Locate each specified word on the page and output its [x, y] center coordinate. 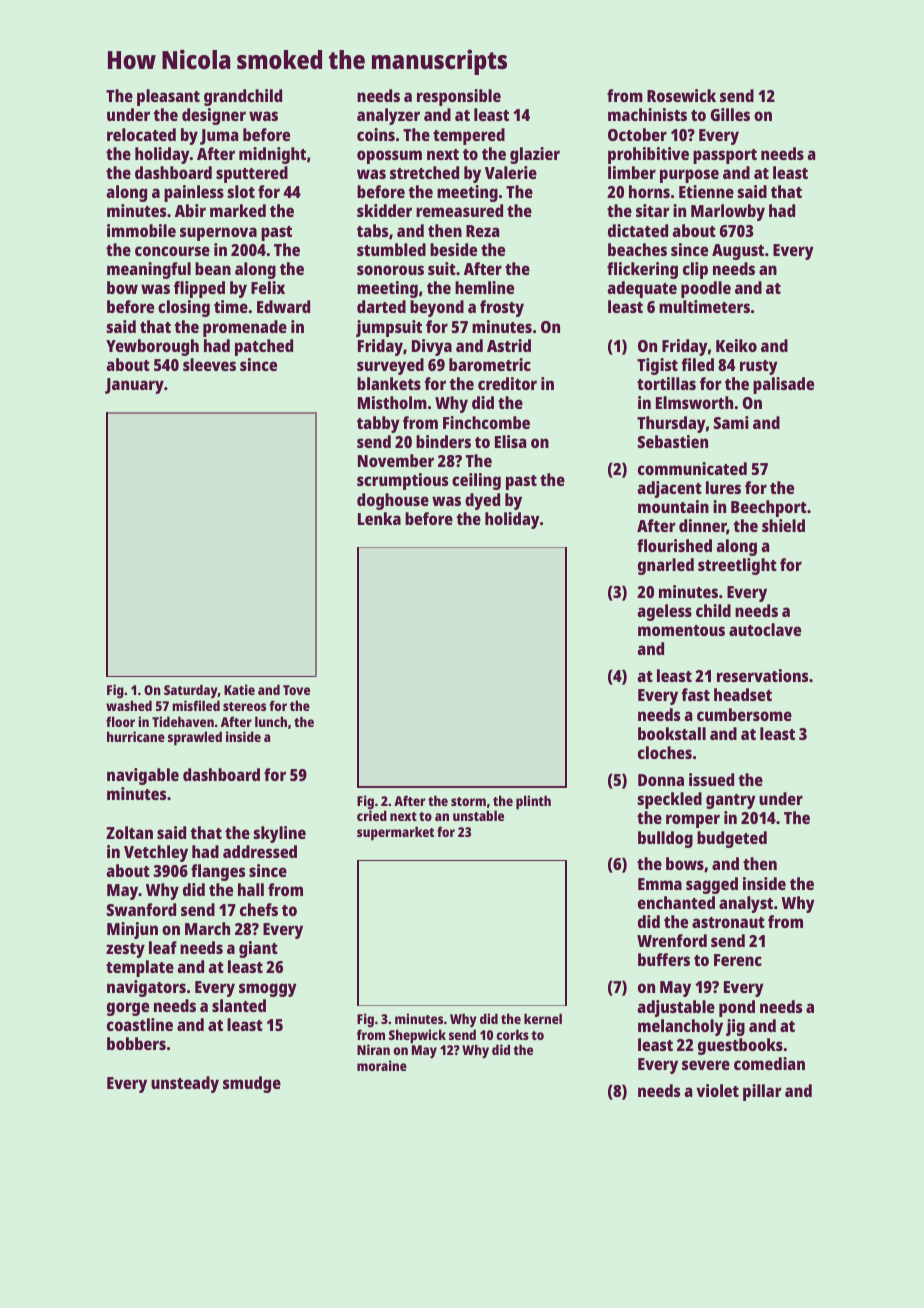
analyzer [388, 116]
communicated [692, 468]
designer [214, 116]
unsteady [185, 1084]
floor [120, 721]
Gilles [730, 114]
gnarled [666, 566]
